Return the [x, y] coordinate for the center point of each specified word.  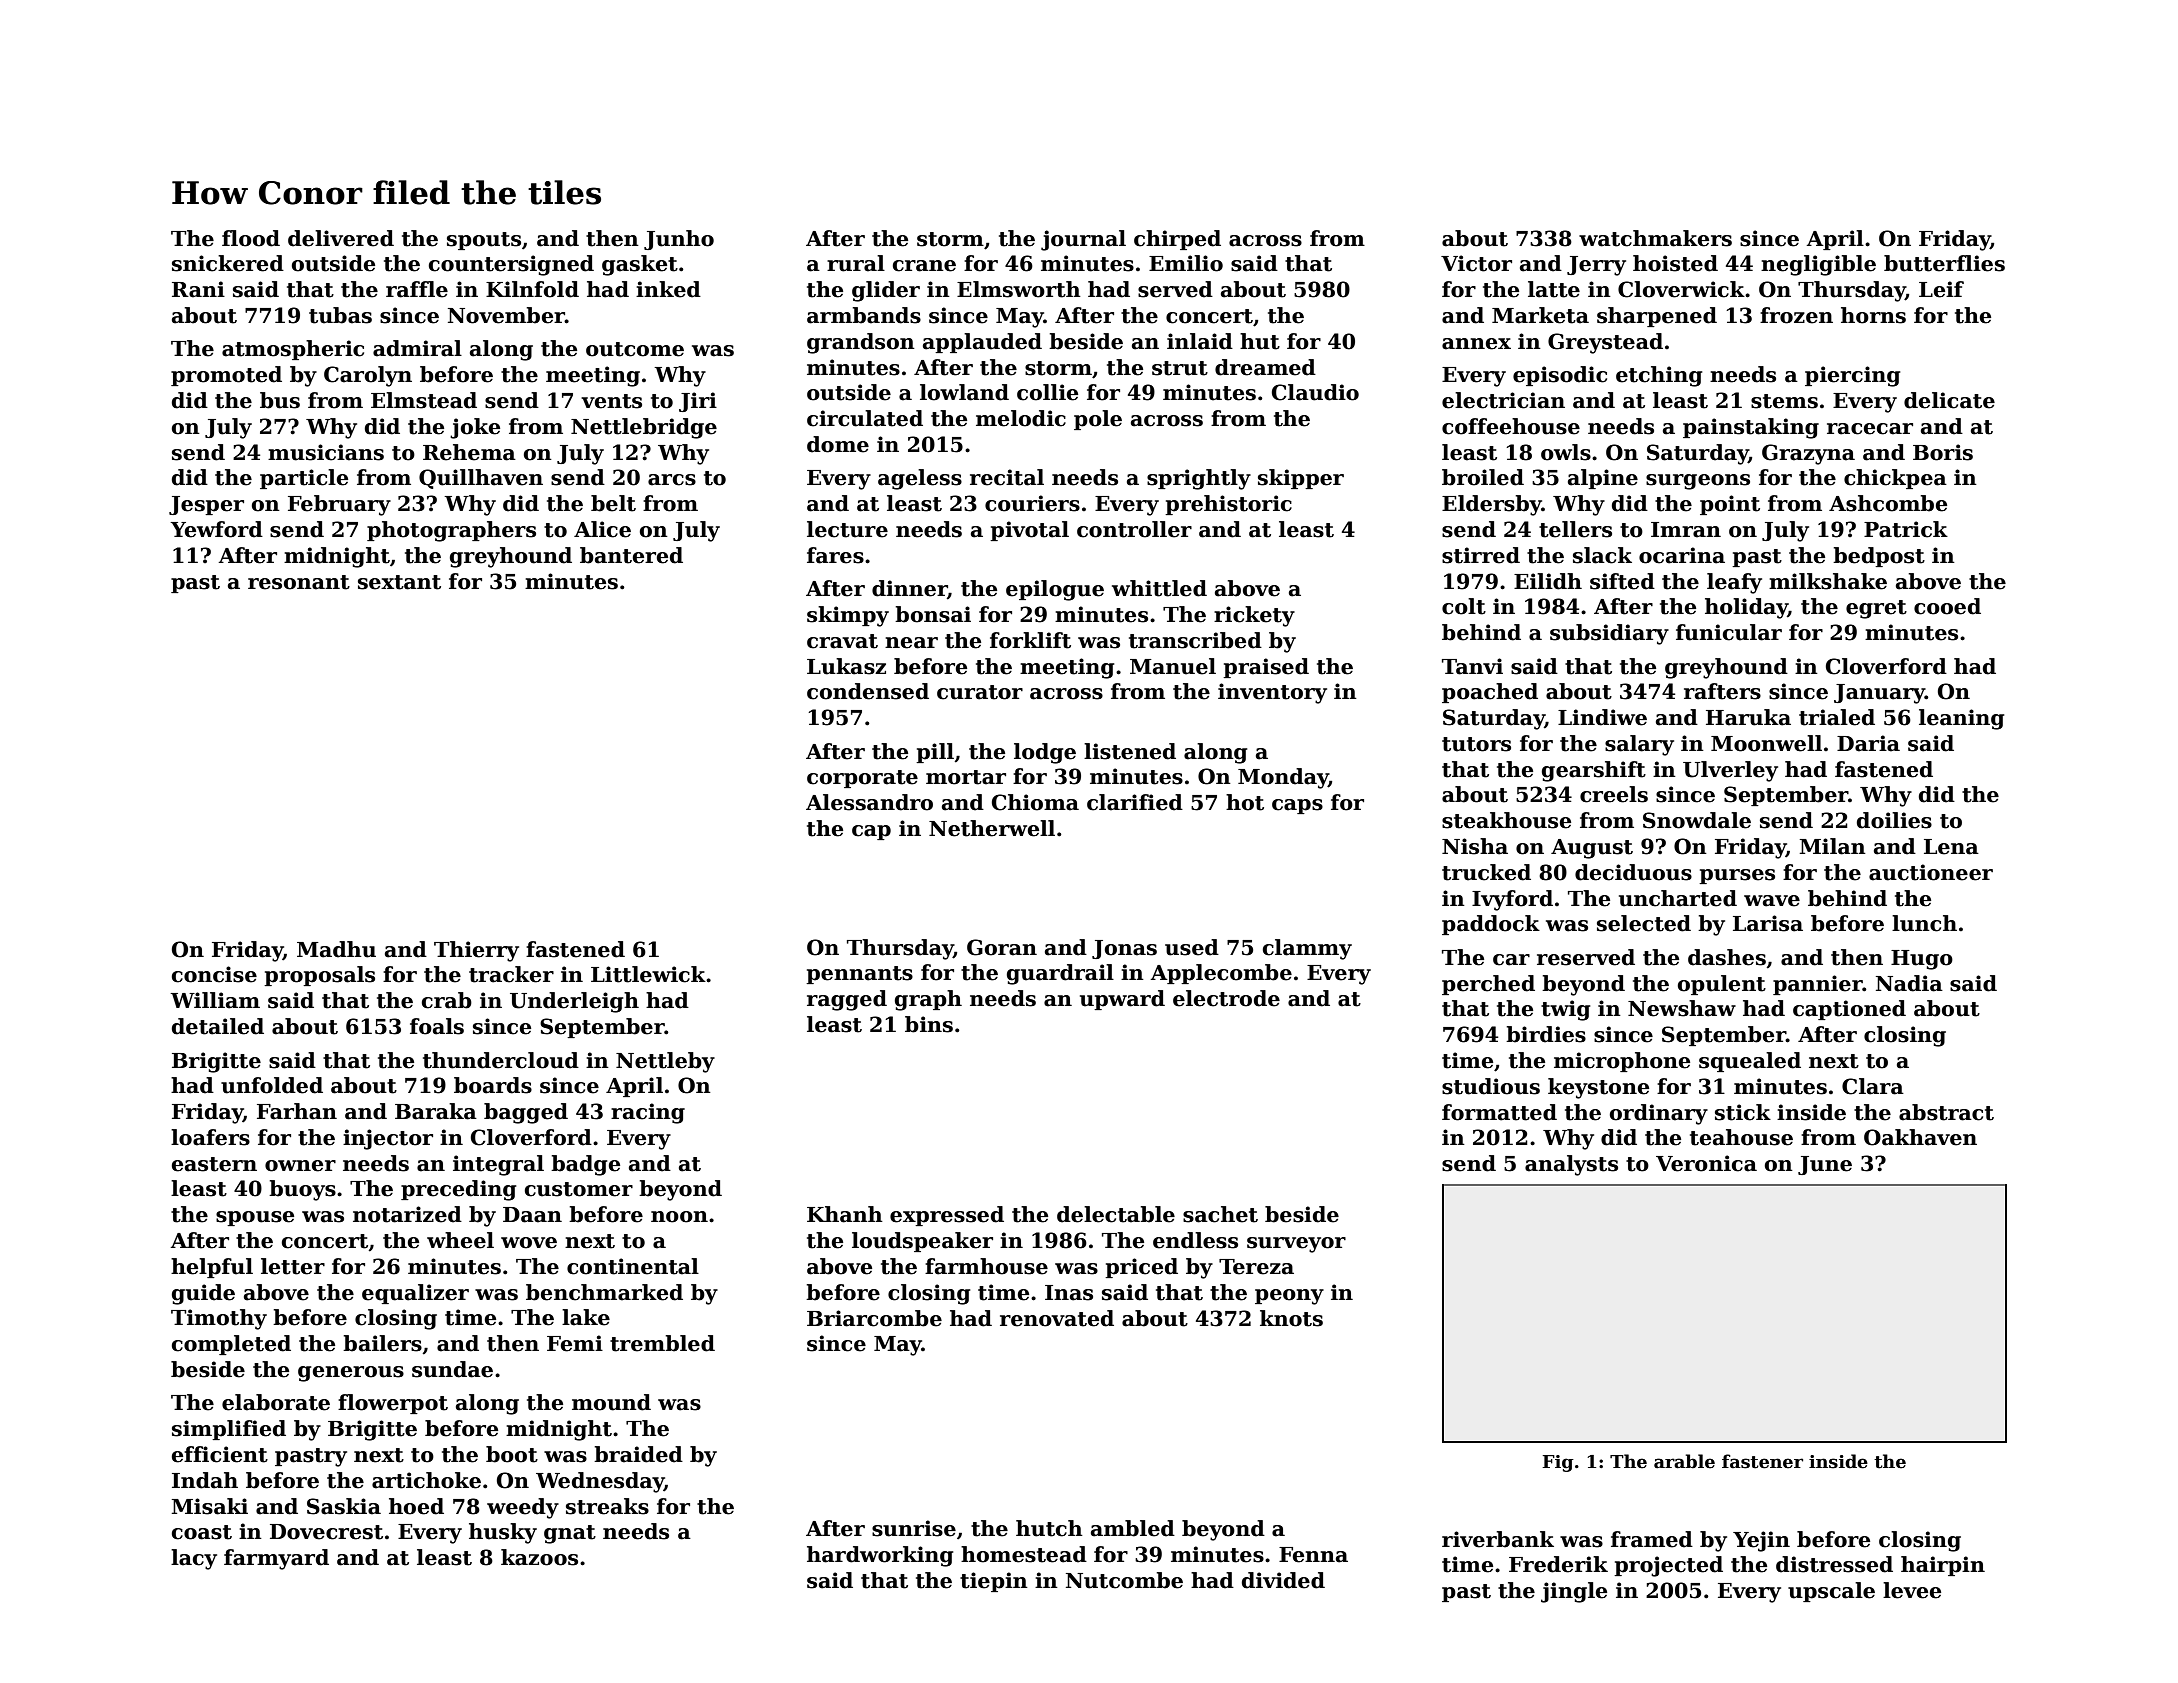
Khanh [845, 1214]
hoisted [1675, 263]
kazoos [539, 1557]
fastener [1762, 1461]
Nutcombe [1124, 1580]
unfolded [272, 1085]
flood [251, 238]
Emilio [1186, 263]
